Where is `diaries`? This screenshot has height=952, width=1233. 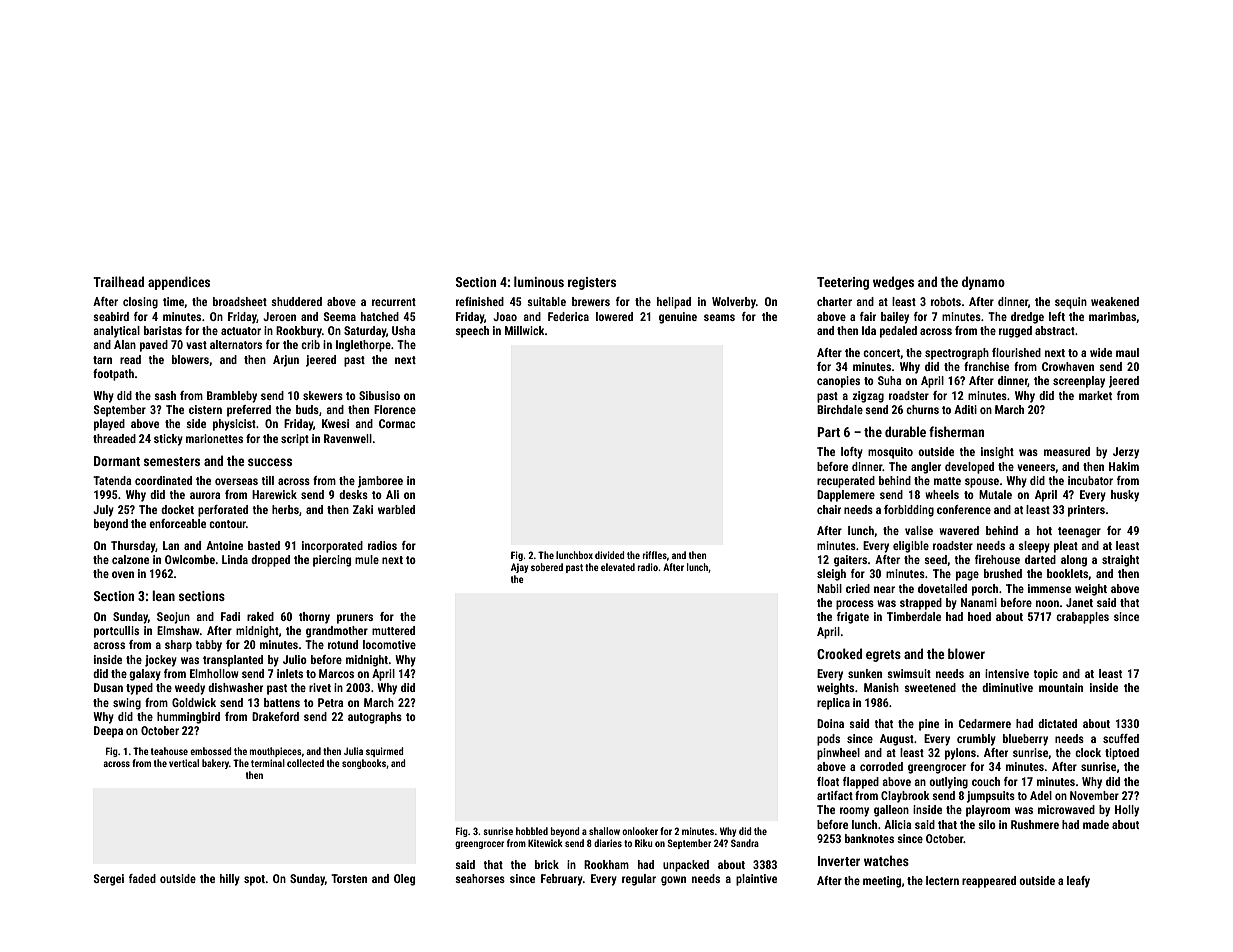
diaries is located at coordinates (608, 843).
